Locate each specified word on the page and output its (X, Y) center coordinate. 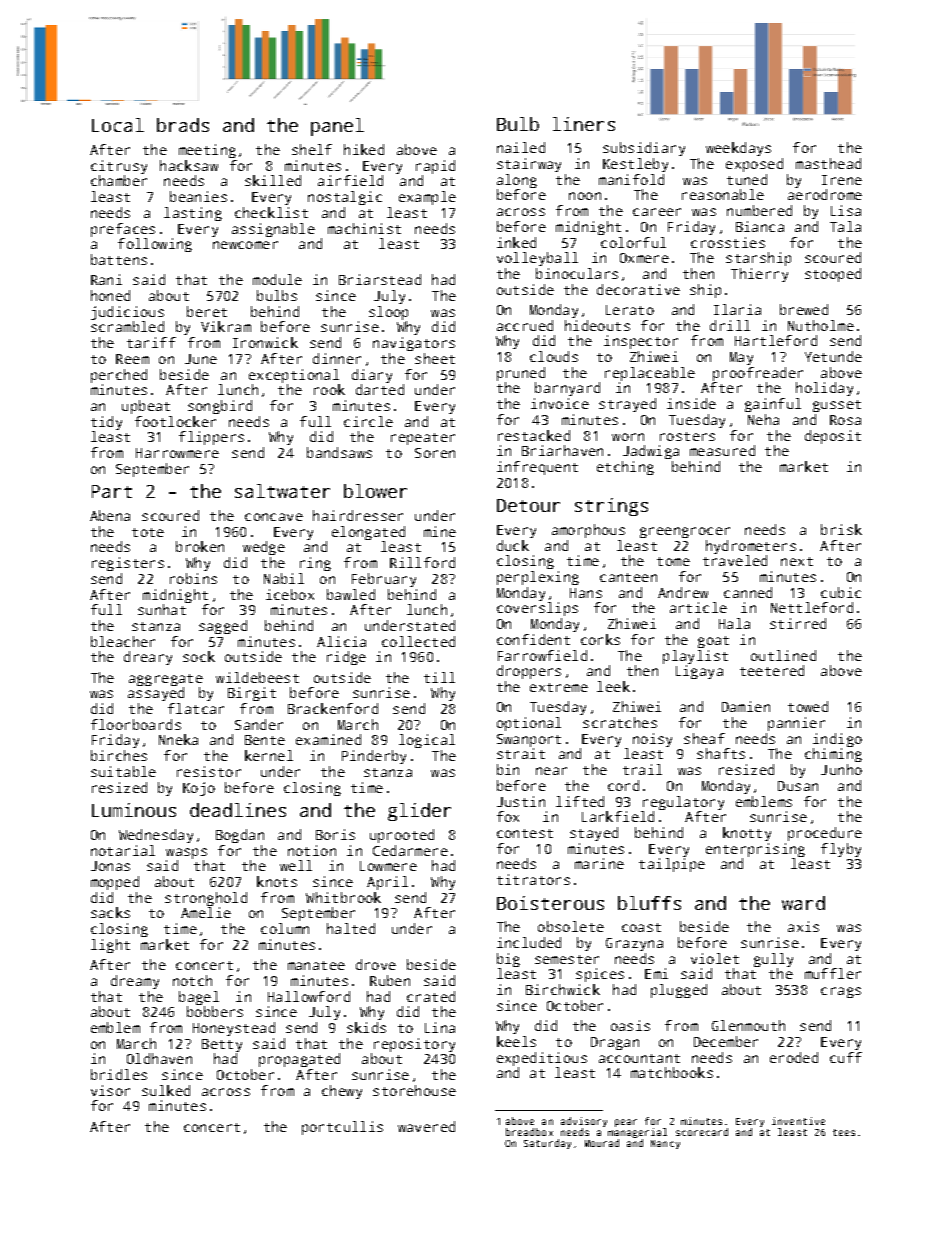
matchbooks (672, 1072)
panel (337, 127)
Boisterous (550, 903)
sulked (166, 1090)
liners (584, 124)
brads (183, 125)
